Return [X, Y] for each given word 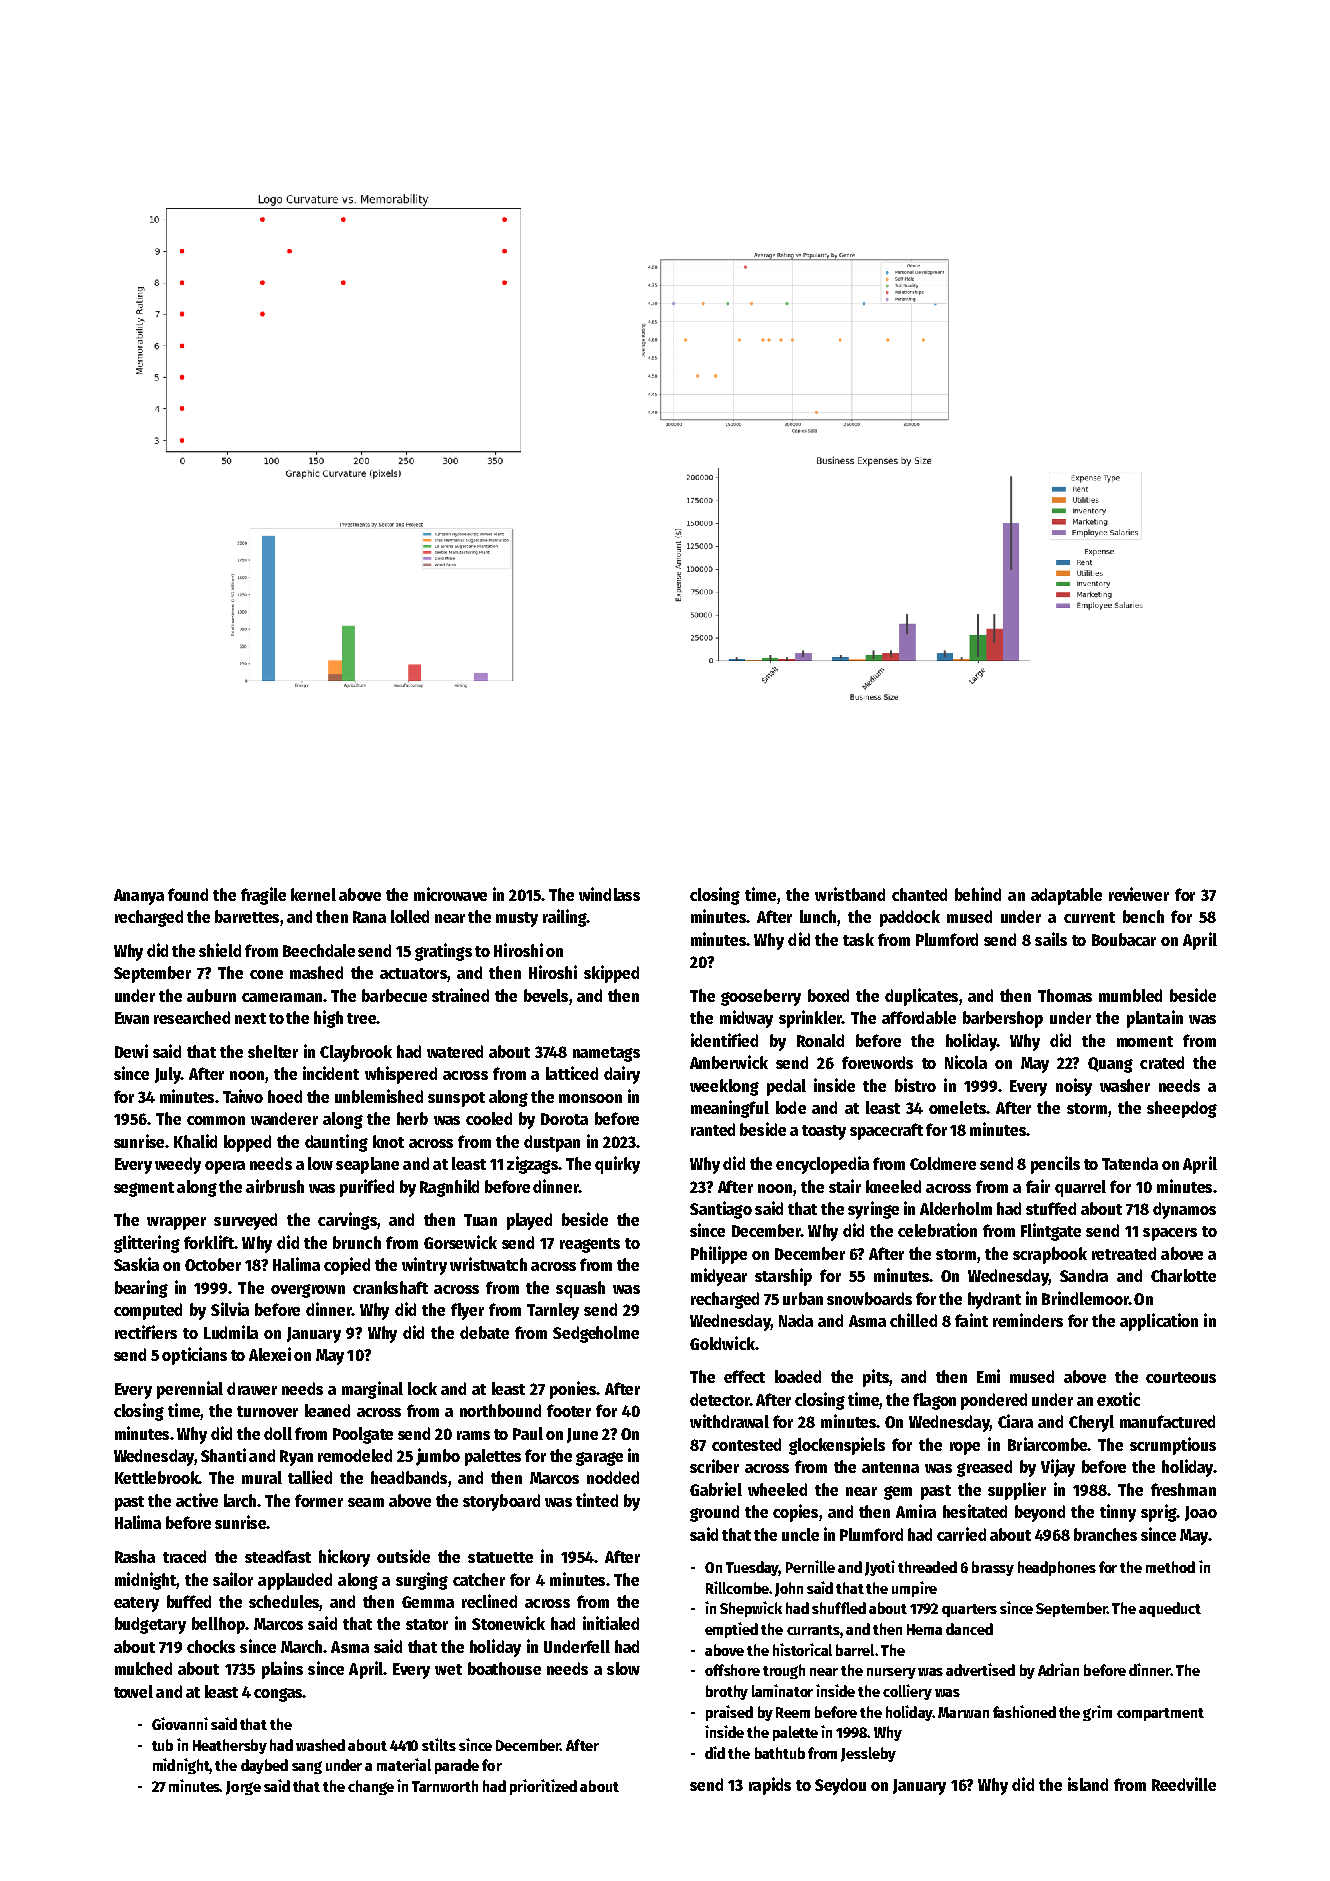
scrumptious [1173, 1446]
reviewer [1139, 894]
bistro [915, 1085]
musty [517, 919]
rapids [770, 1786]
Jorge [243, 1788]
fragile [263, 896]
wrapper [176, 1223]
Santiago [721, 1210]
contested [746, 1444]
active [197, 1500]
